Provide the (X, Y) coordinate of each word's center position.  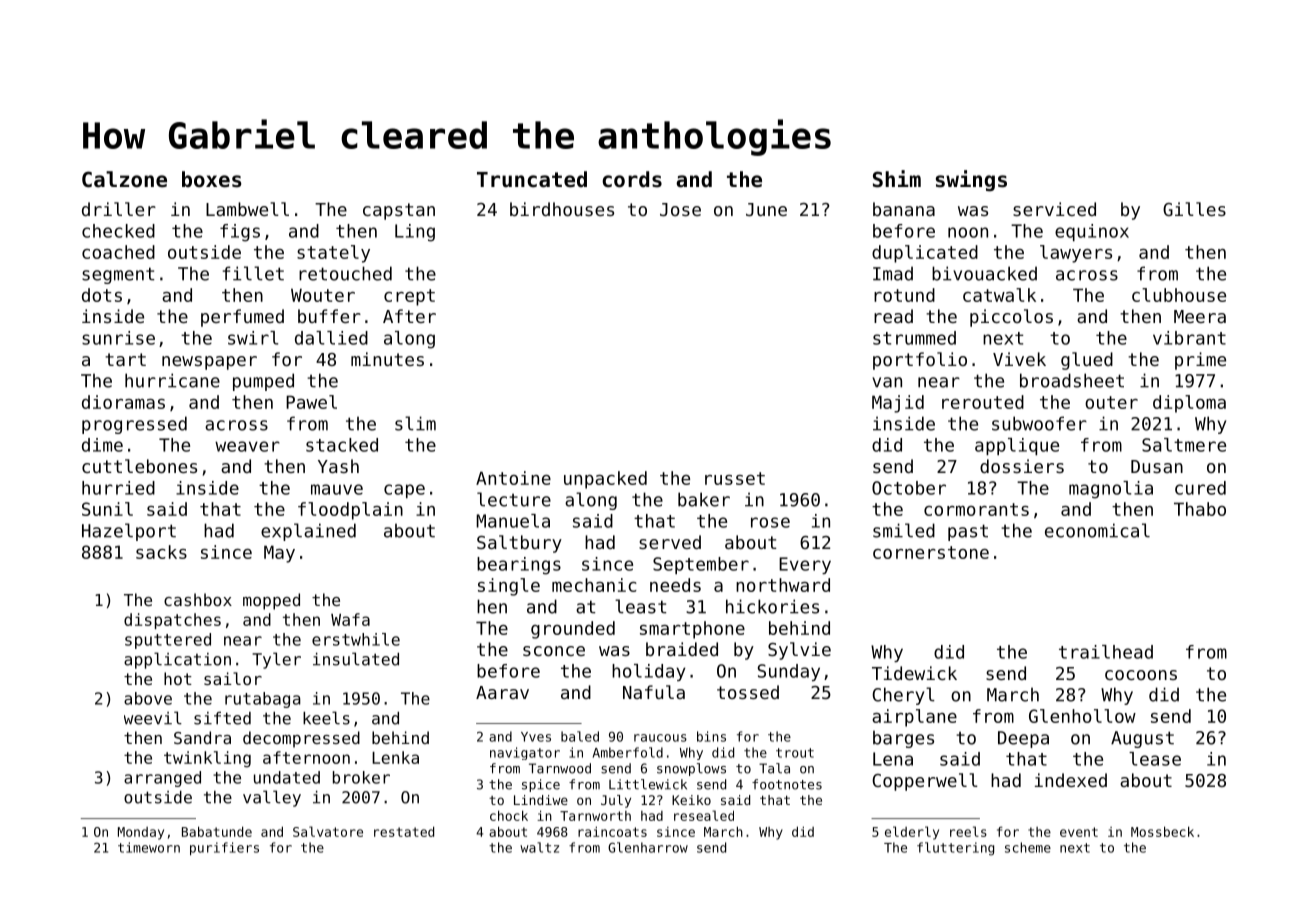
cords (632, 179)
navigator (525, 753)
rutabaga (263, 700)
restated (404, 831)
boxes (211, 179)
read (893, 316)
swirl (253, 338)
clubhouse (1179, 295)
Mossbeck (1162, 831)
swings (971, 181)
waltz (539, 847)
